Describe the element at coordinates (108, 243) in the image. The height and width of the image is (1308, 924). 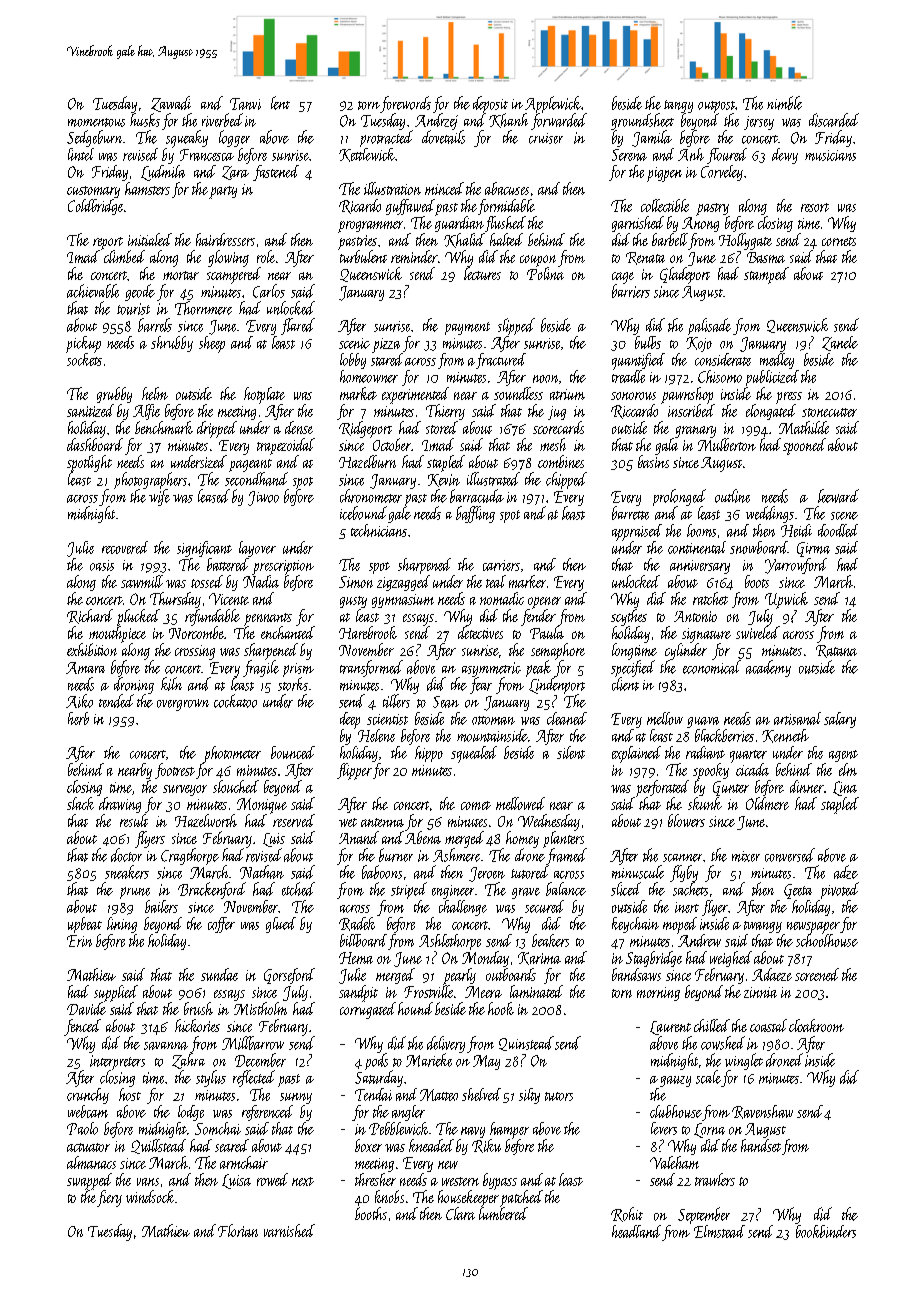
I see `report` at that location.
